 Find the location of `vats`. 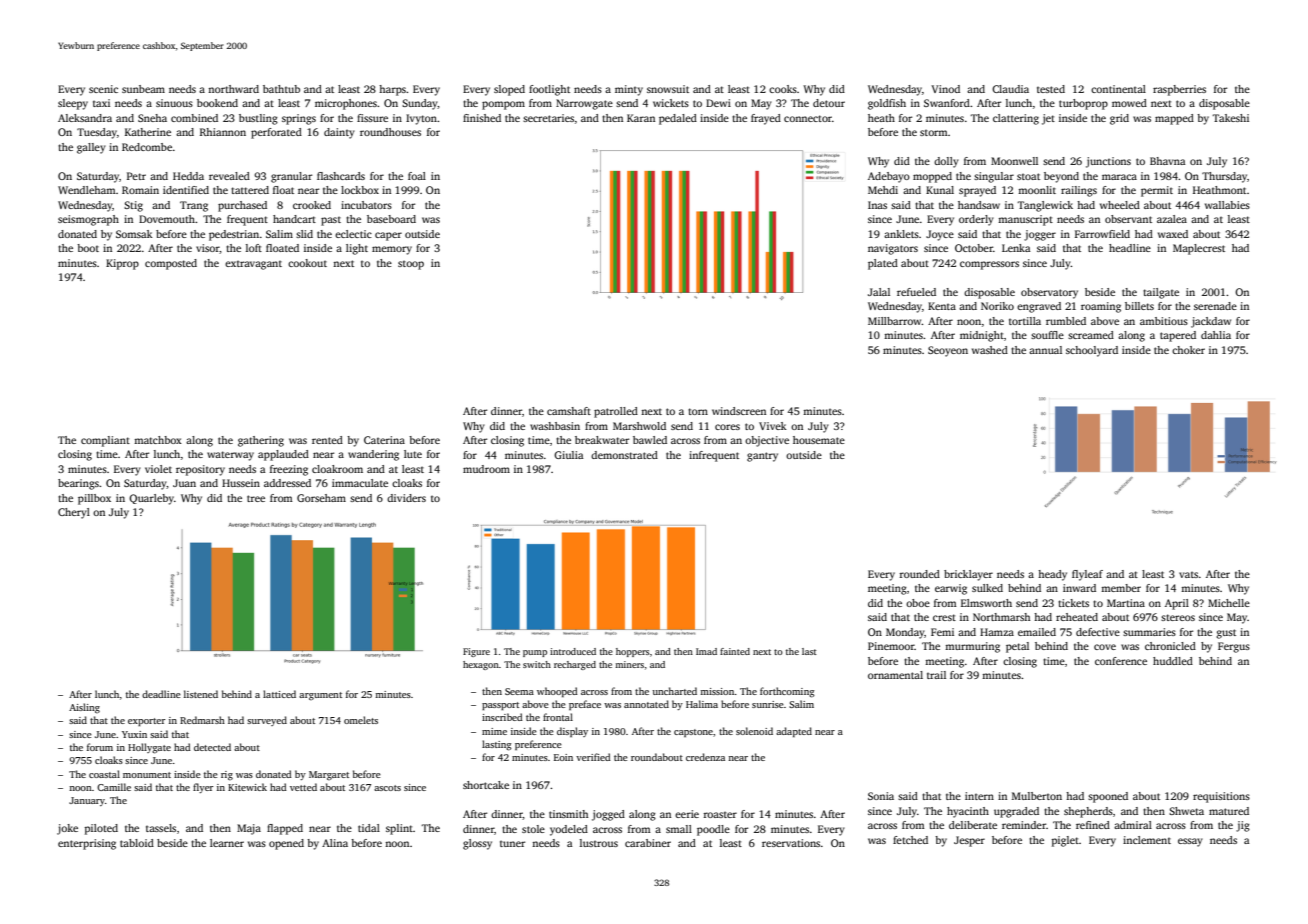

vats is located at coordinates (1188, 575).
